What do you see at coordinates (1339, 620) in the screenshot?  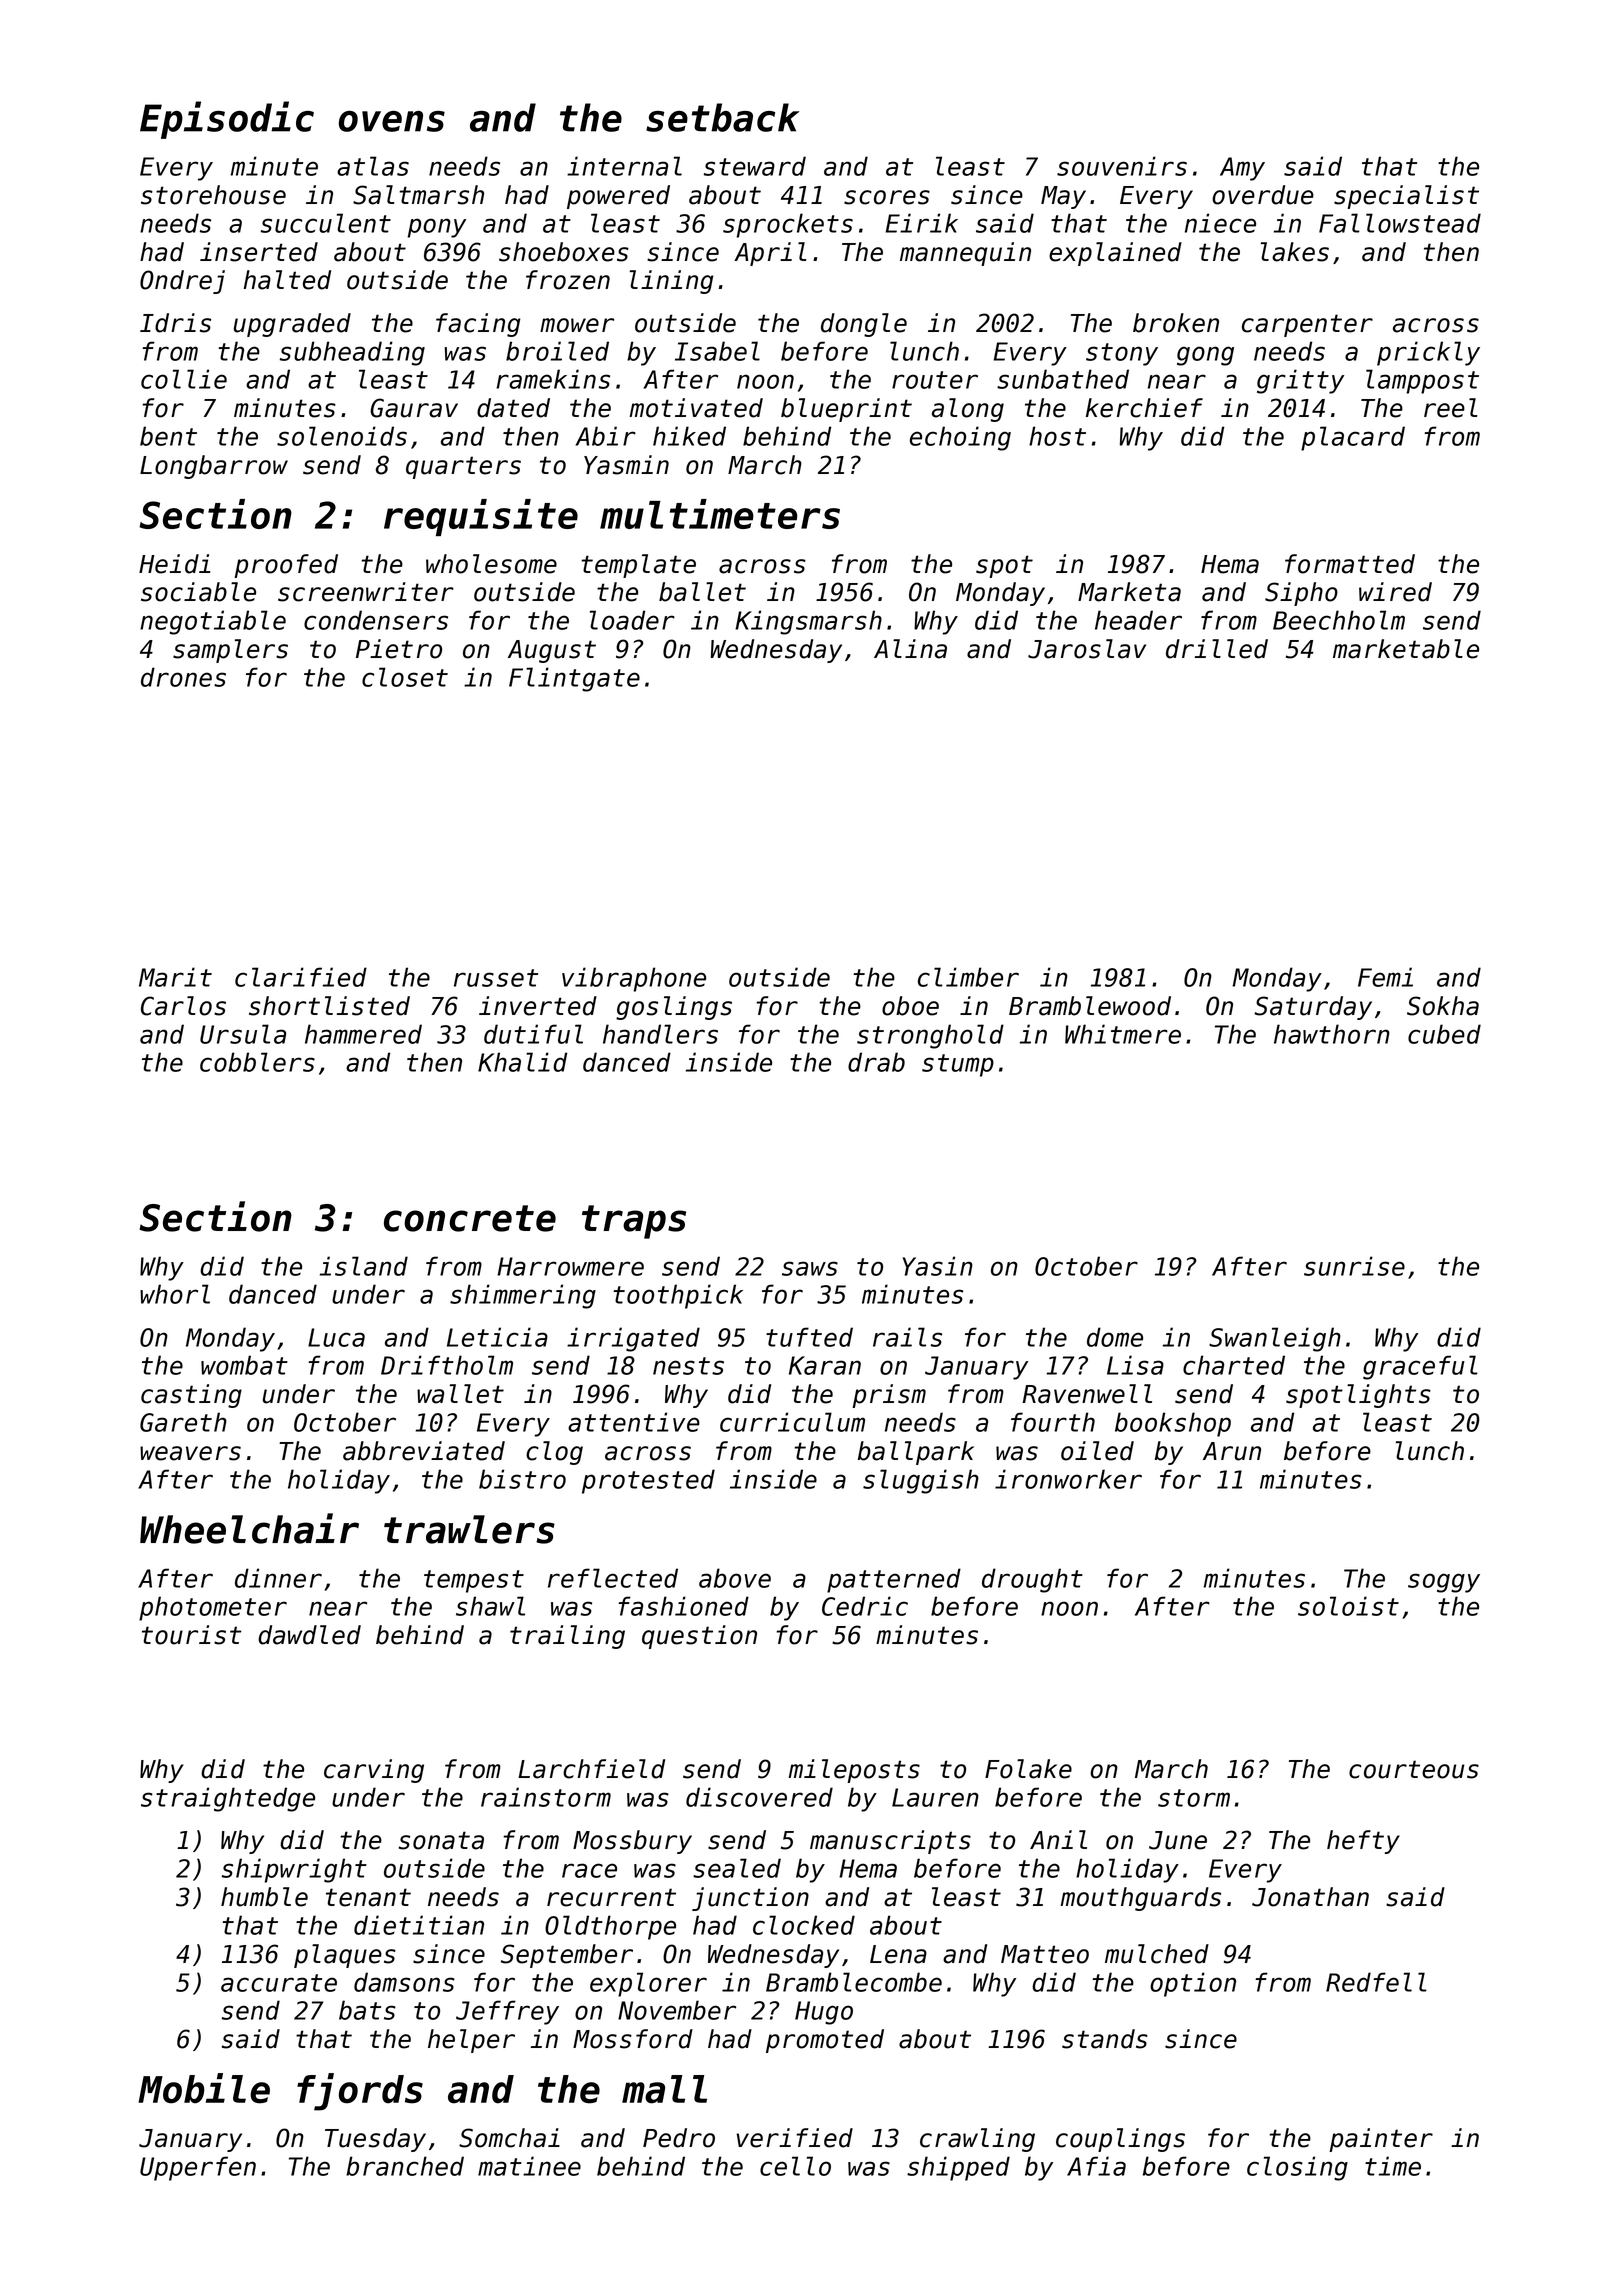 I see `Beechholm` at bounding box center [1339, 620].
